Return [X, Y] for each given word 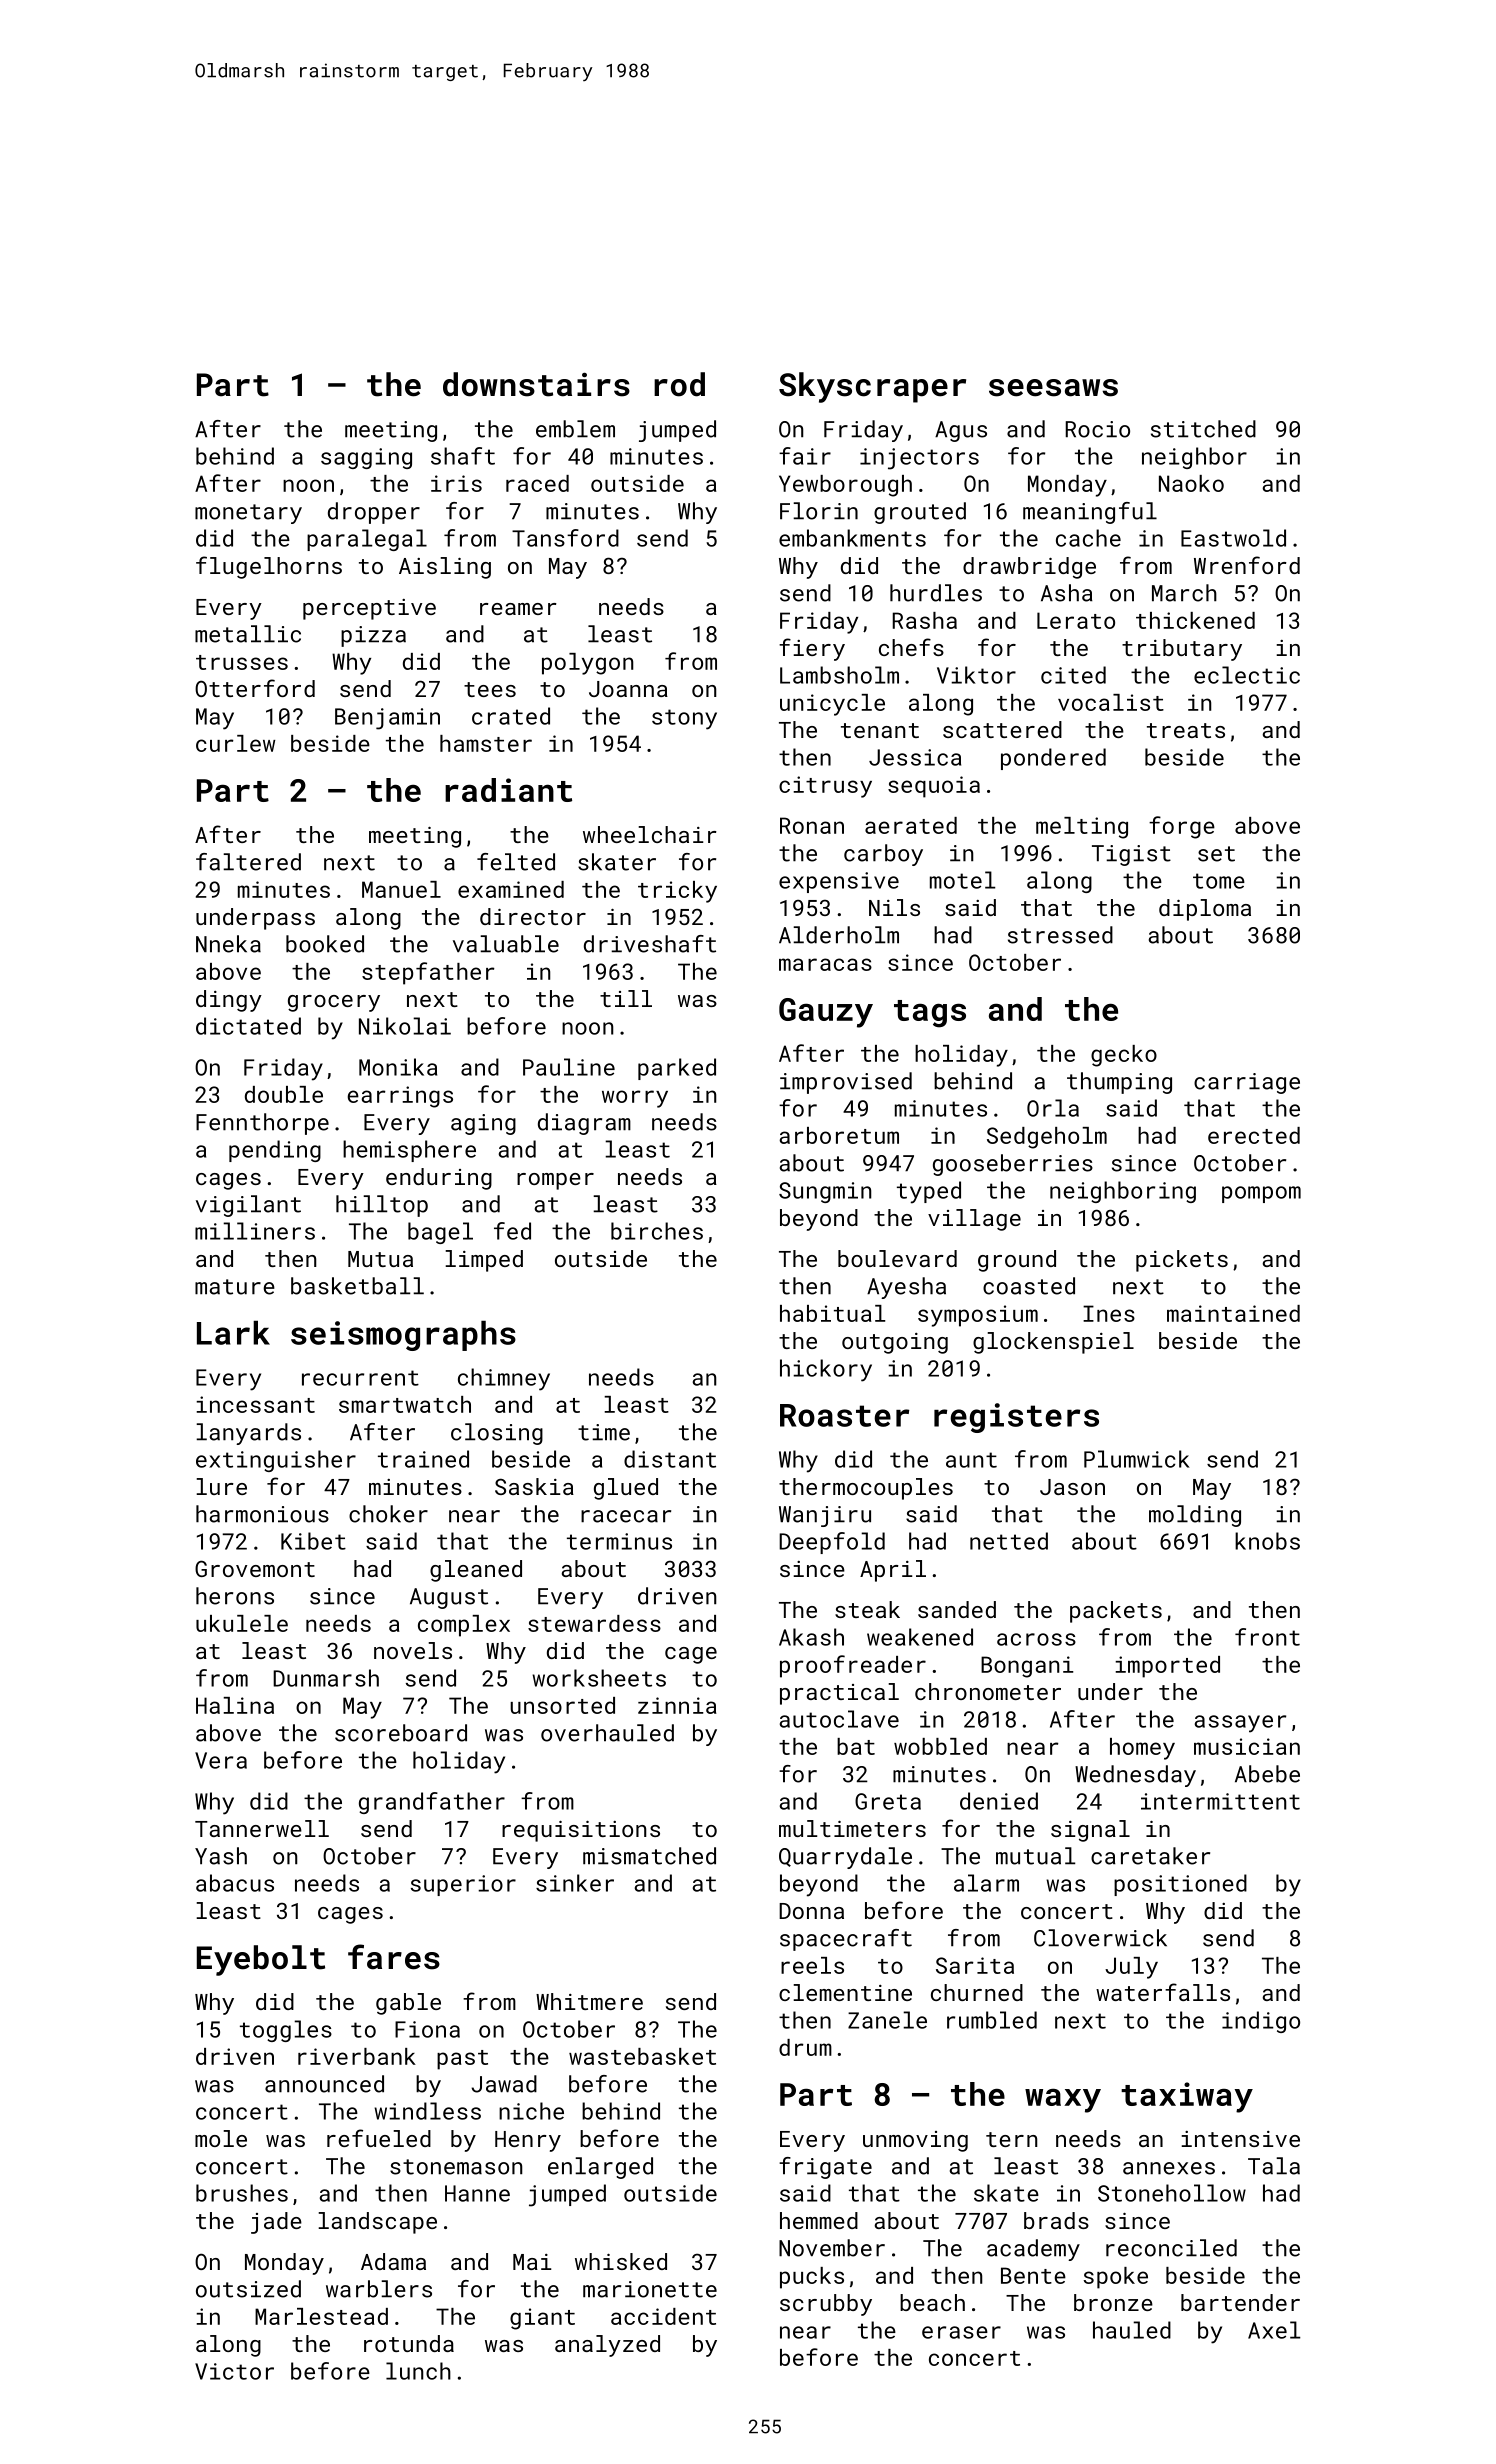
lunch [418, 2371]
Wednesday [1135, 1776]
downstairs [536, 384]
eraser [961, 2332]
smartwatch [405, 1404]
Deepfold [832, 1543]
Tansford [565, 538]
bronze [1113, 2302]
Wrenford [1247, 565]
